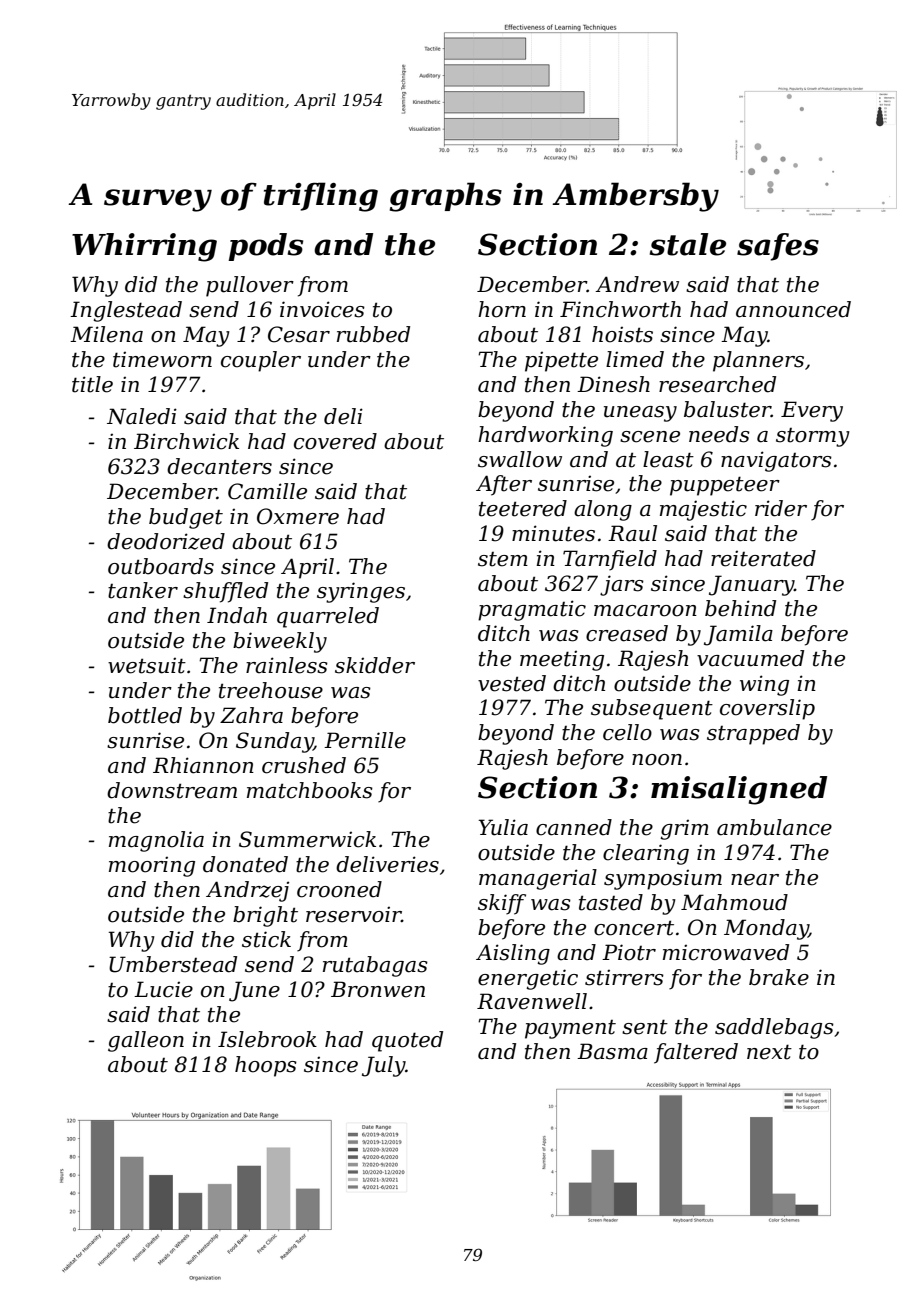 This page has width=924, height=1311. Describe the element at coordinates (726, 952) in the page. I see `microwaved` at that location.
